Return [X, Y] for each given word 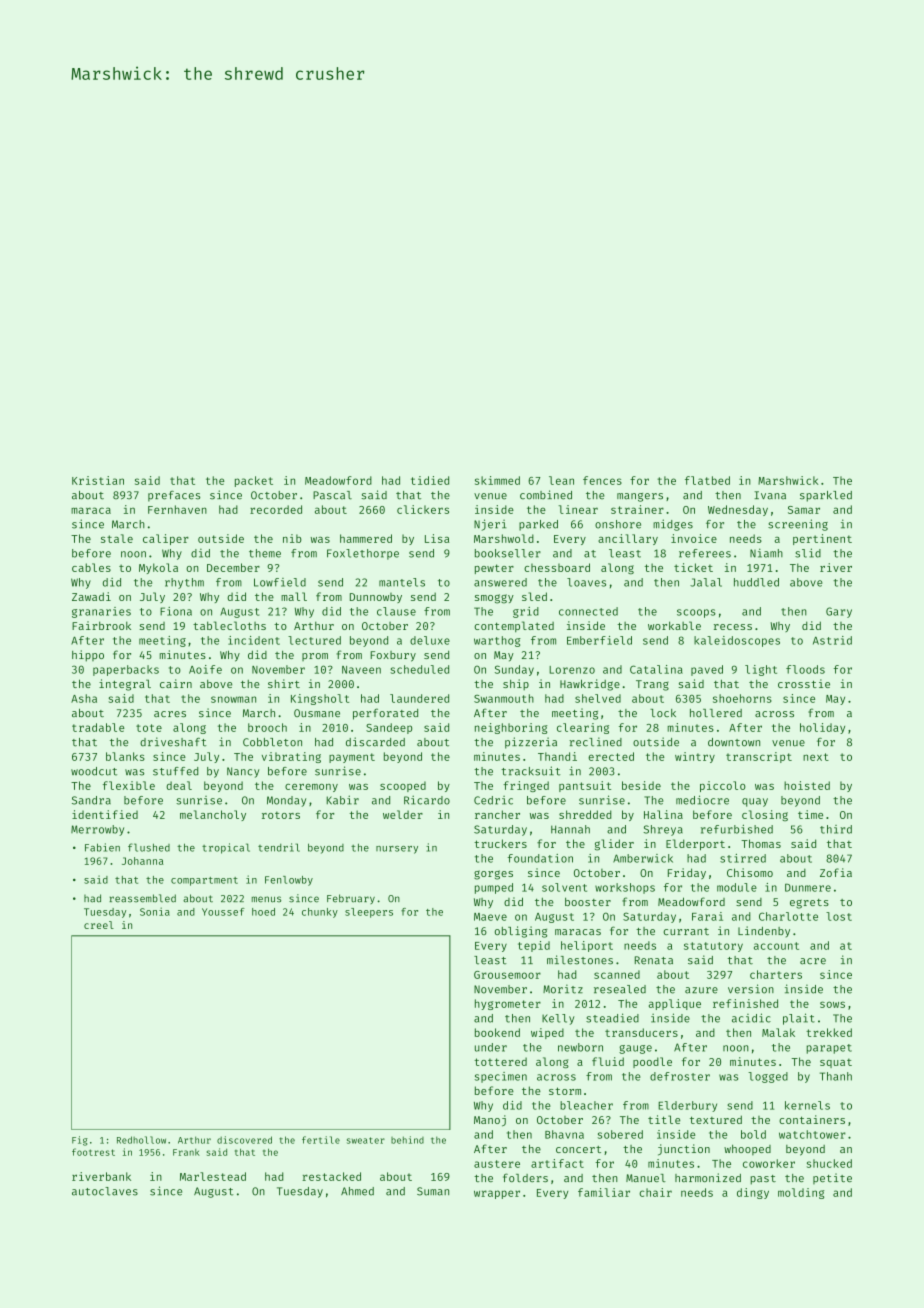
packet [254, 481]
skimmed [497, 480]
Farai [707, 916]
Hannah [570, 829]
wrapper [497, 1194]
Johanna [143, 861]
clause [396, 611]
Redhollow [141, 1140]
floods [805, 669]
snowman [233, 699]
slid [808, 553]
